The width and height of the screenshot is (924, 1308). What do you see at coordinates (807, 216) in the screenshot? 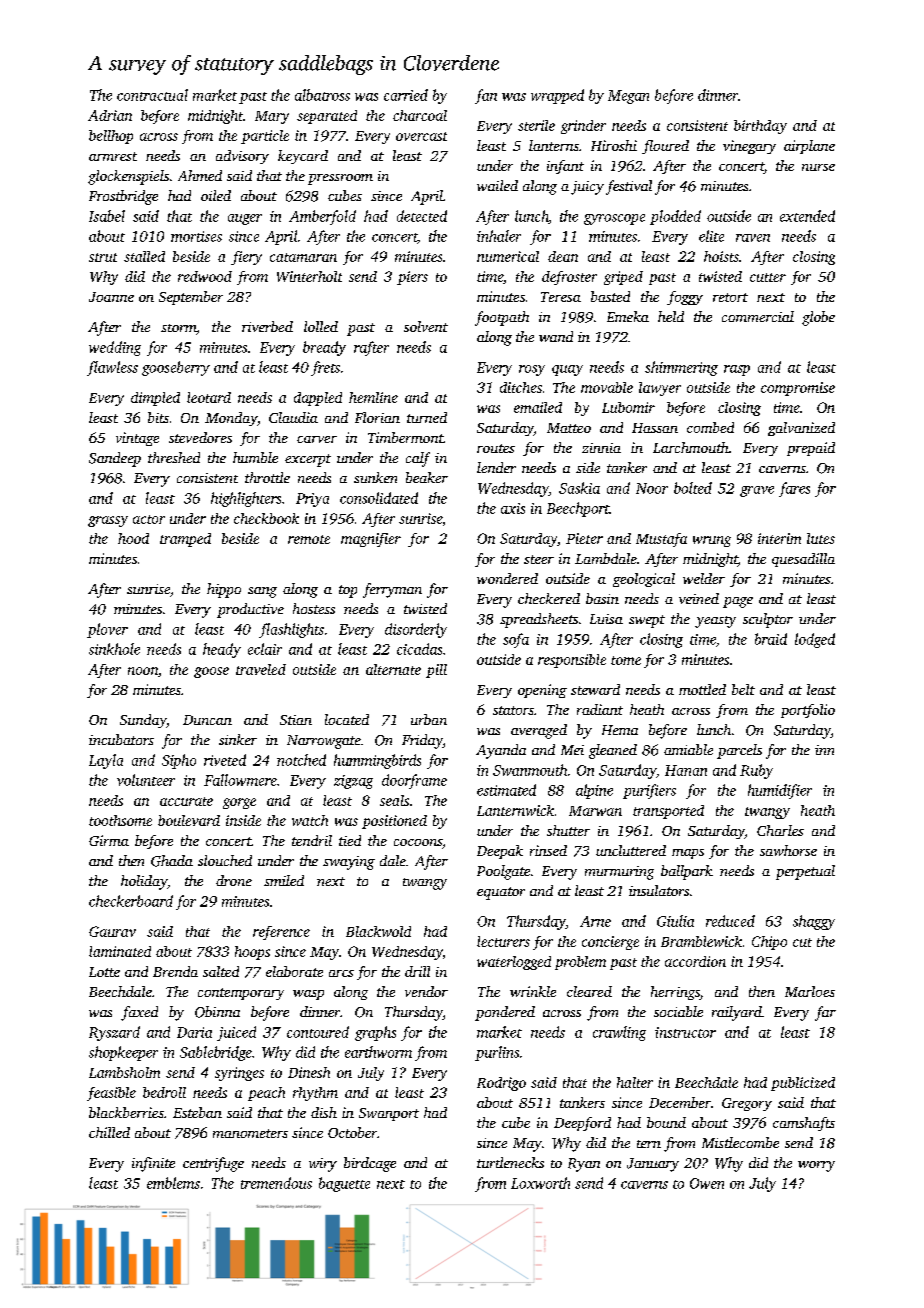
I see `extended` at bounding box center [807, 216].
